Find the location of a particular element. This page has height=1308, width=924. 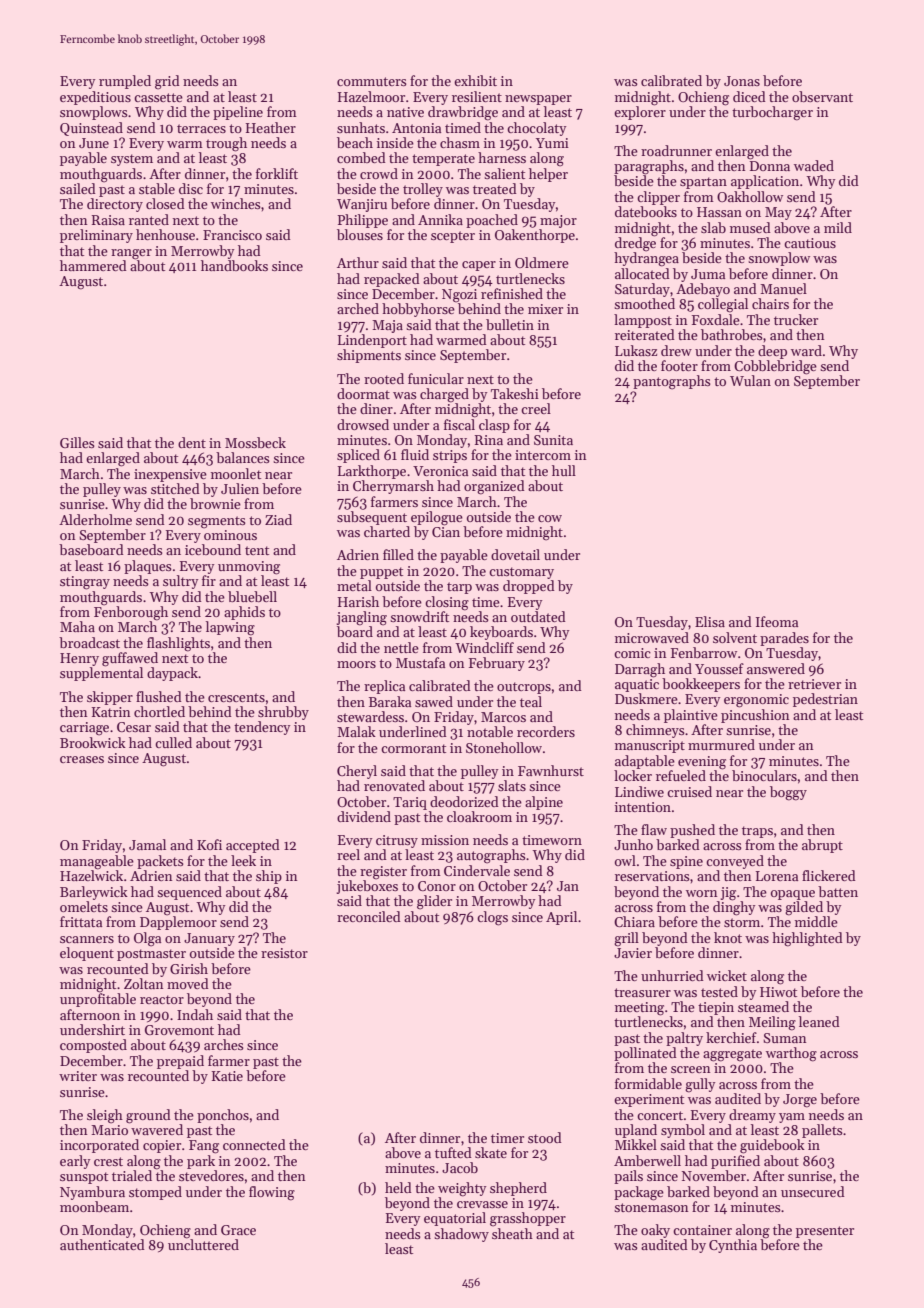

forklift is located at coordinates (277, 173).
